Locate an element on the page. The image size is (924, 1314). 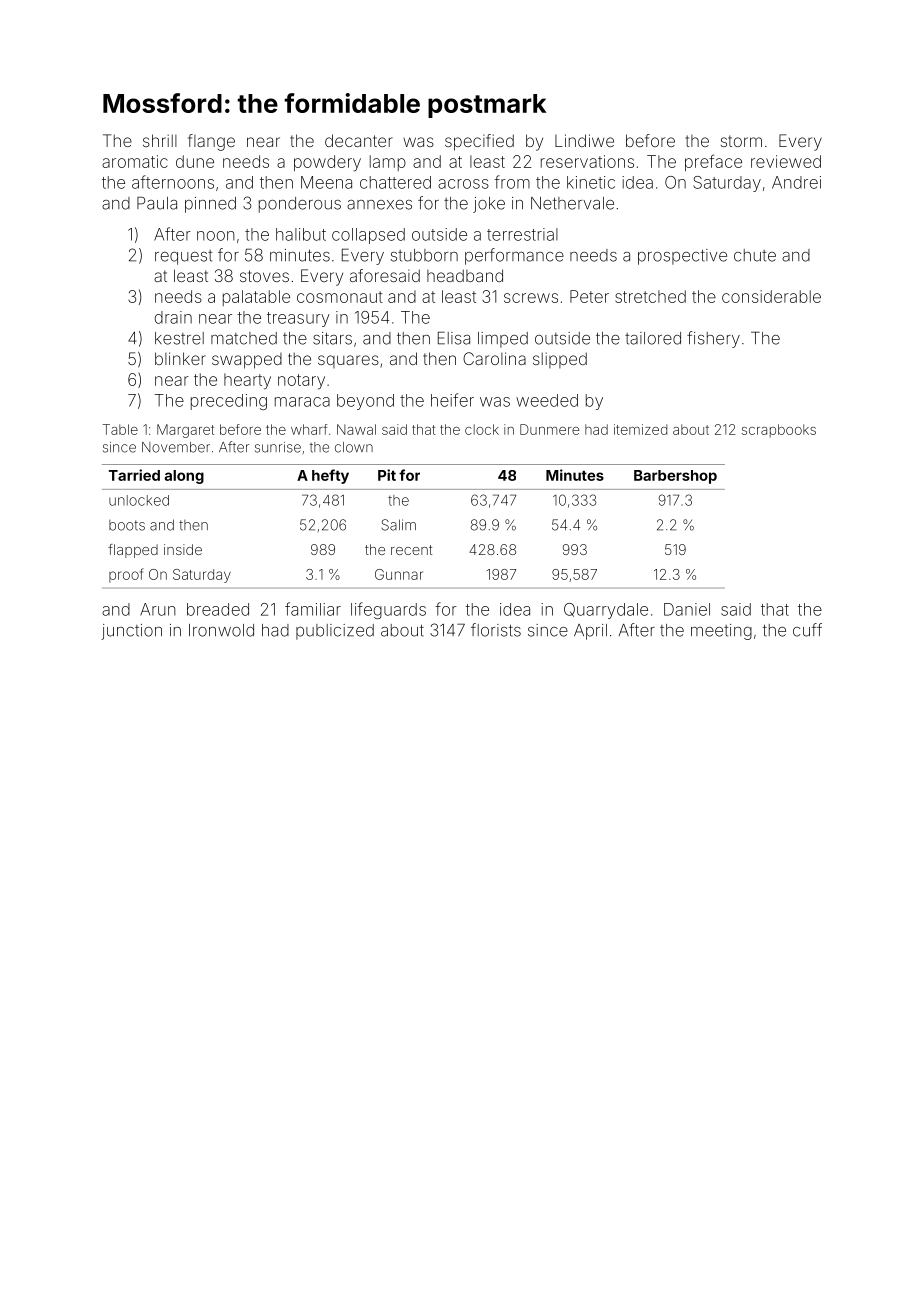
Barbershop is located at coordinates (675, 477).
